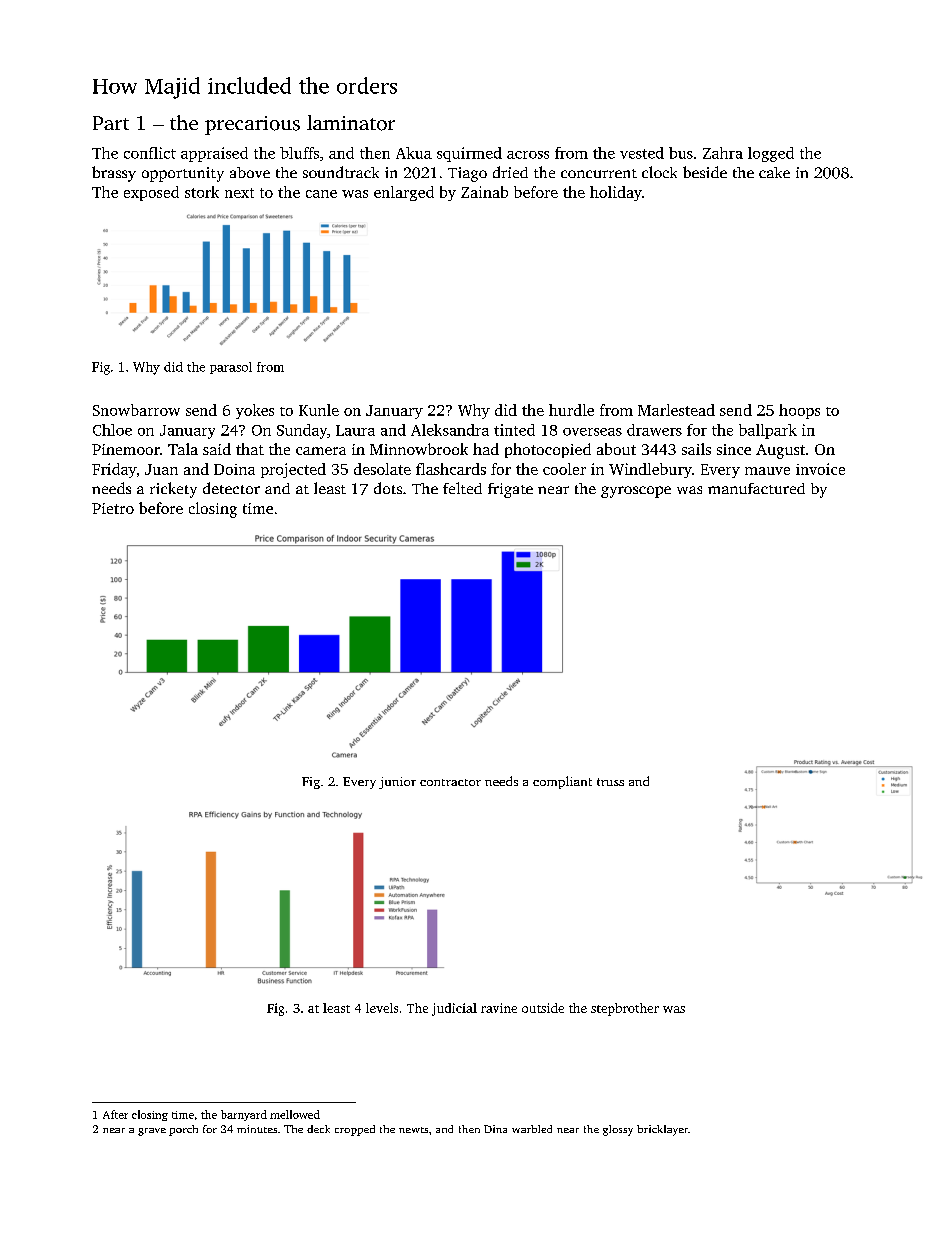  Describe the element at coordinates (397, 783) in the screenshot. I see `junior` at that location.
